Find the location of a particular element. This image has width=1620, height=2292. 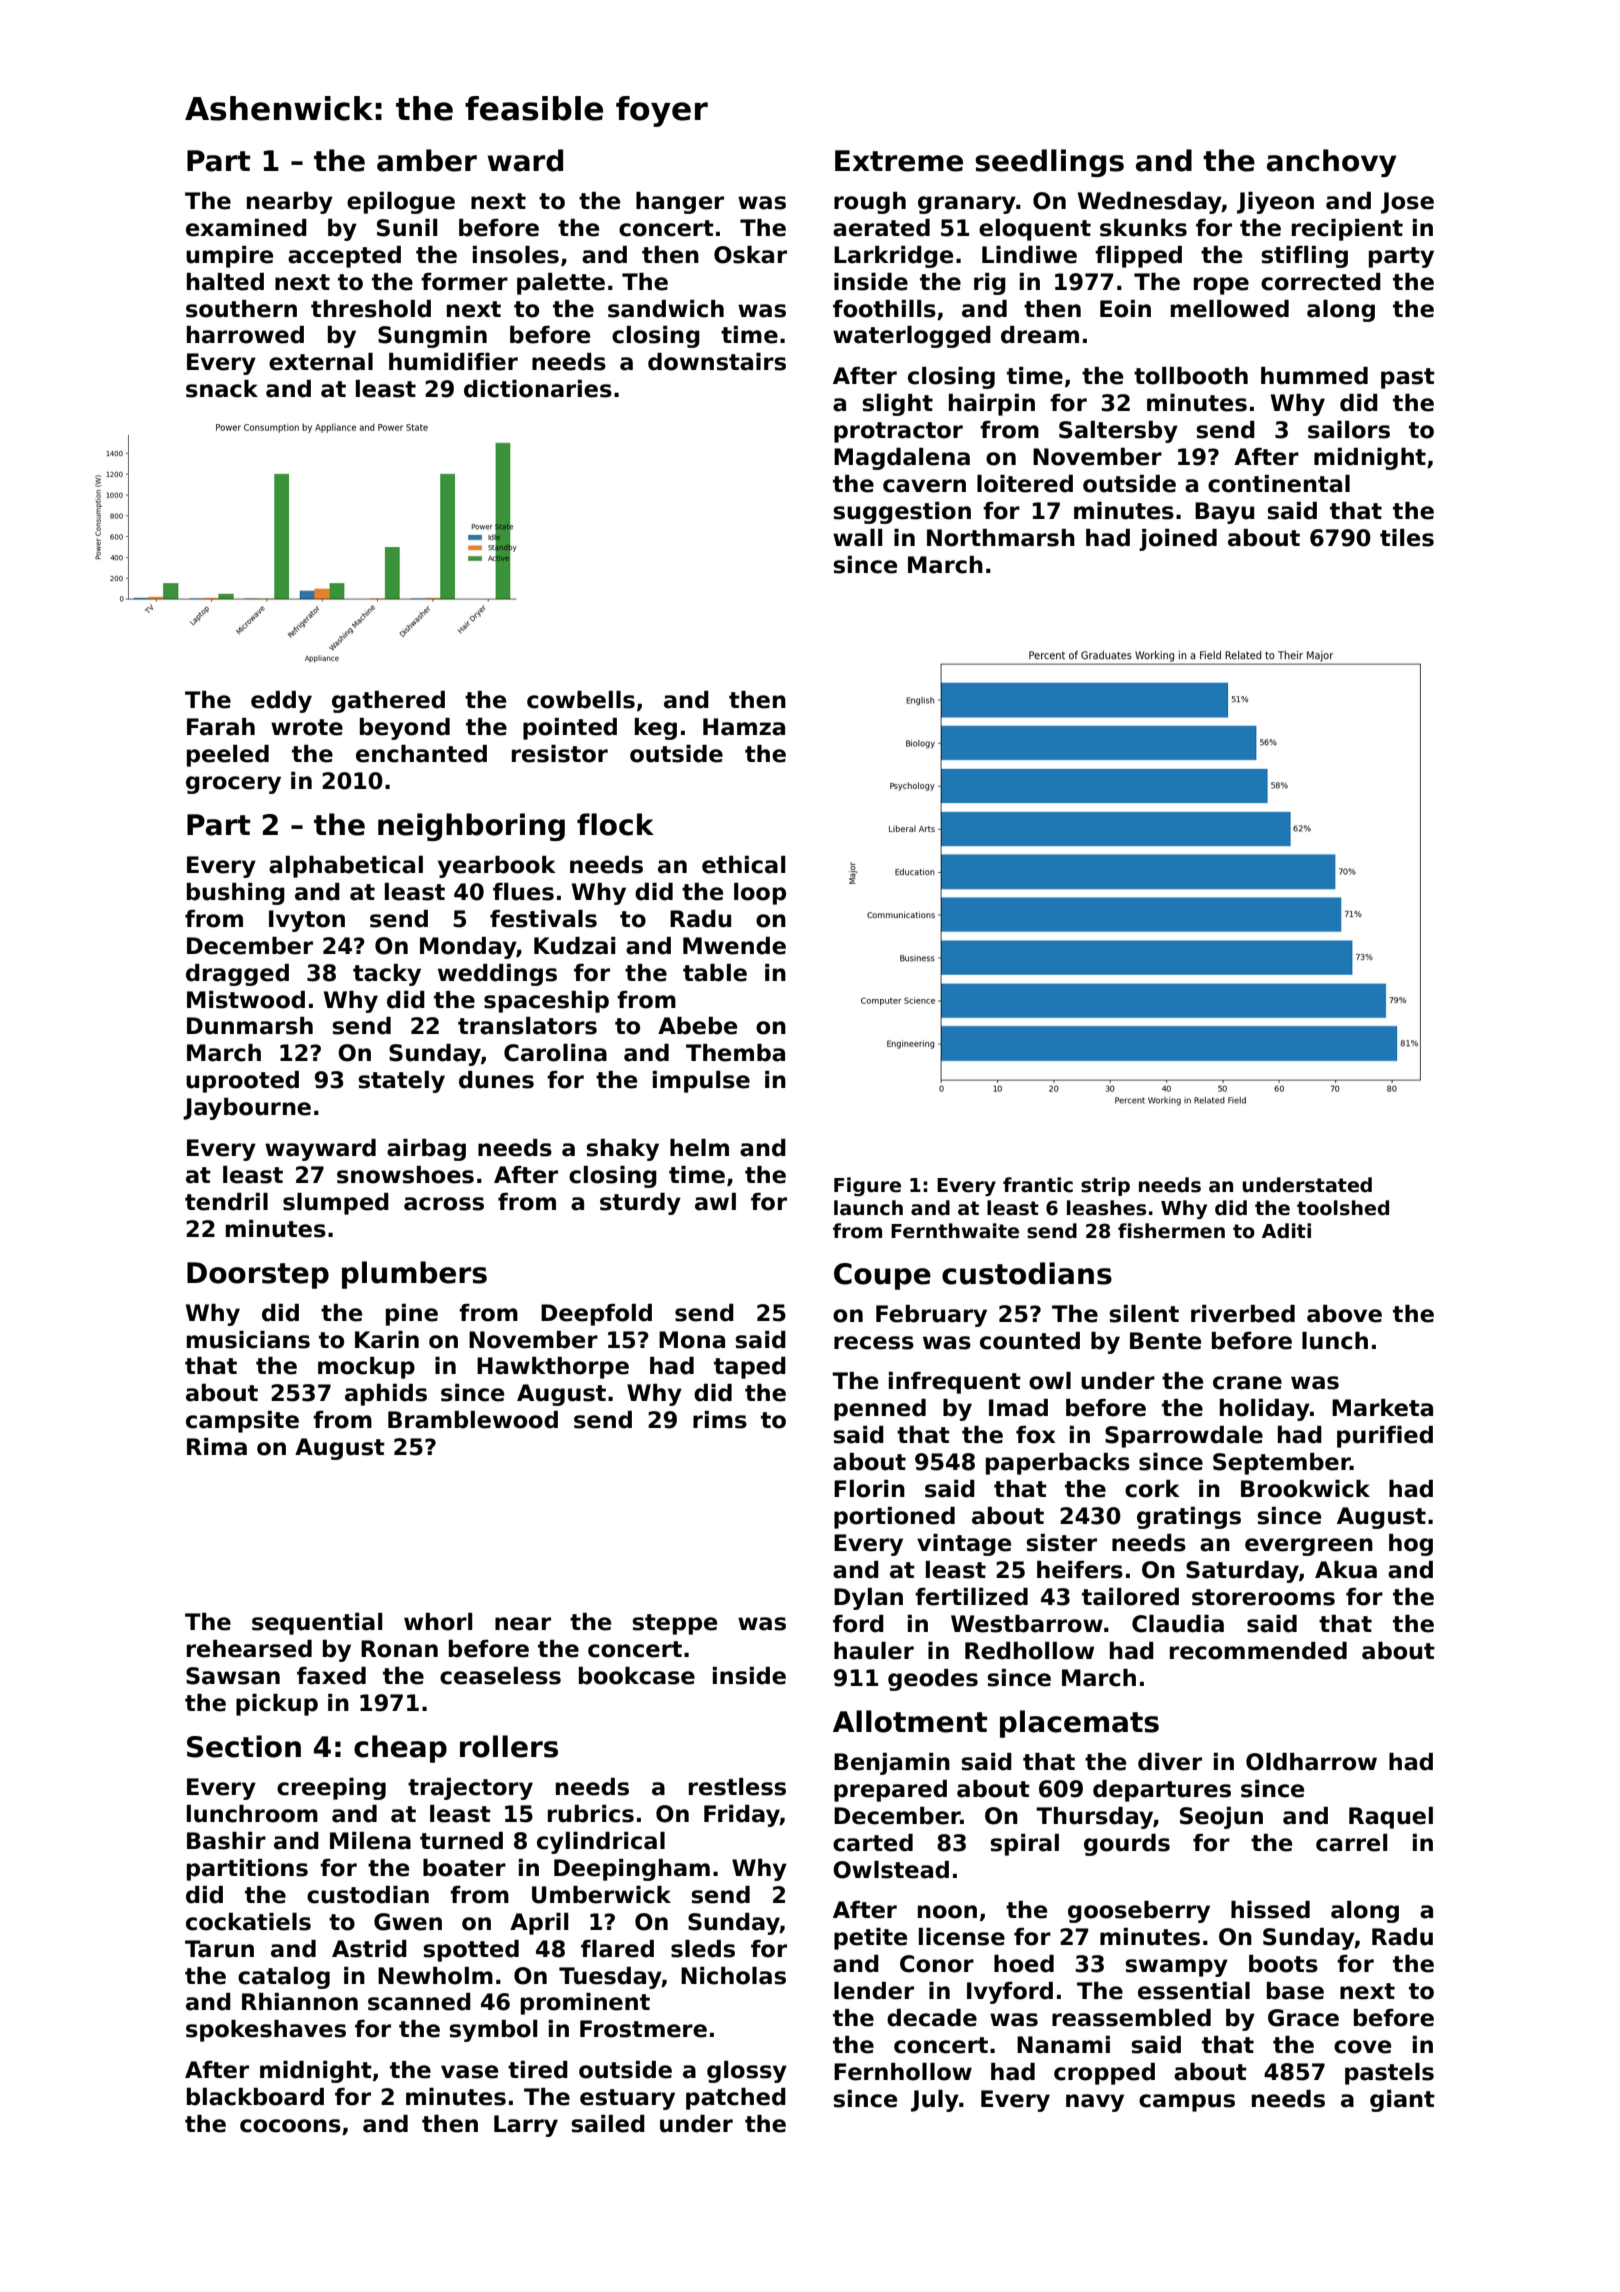

cocoons is located at coordinates (290, 2126).
